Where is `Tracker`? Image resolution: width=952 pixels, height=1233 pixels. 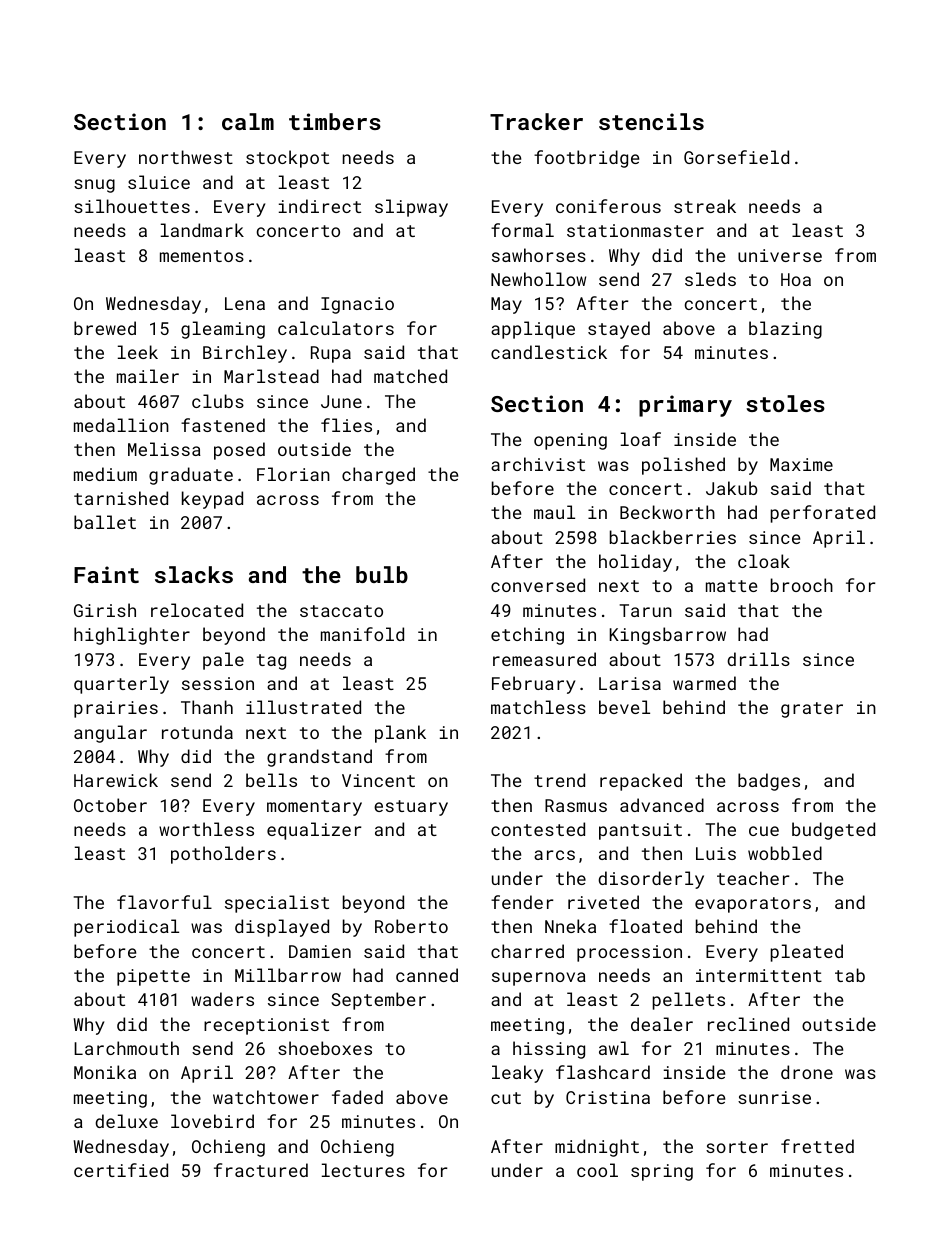 Tracker is located at coordinates (536, 121).
